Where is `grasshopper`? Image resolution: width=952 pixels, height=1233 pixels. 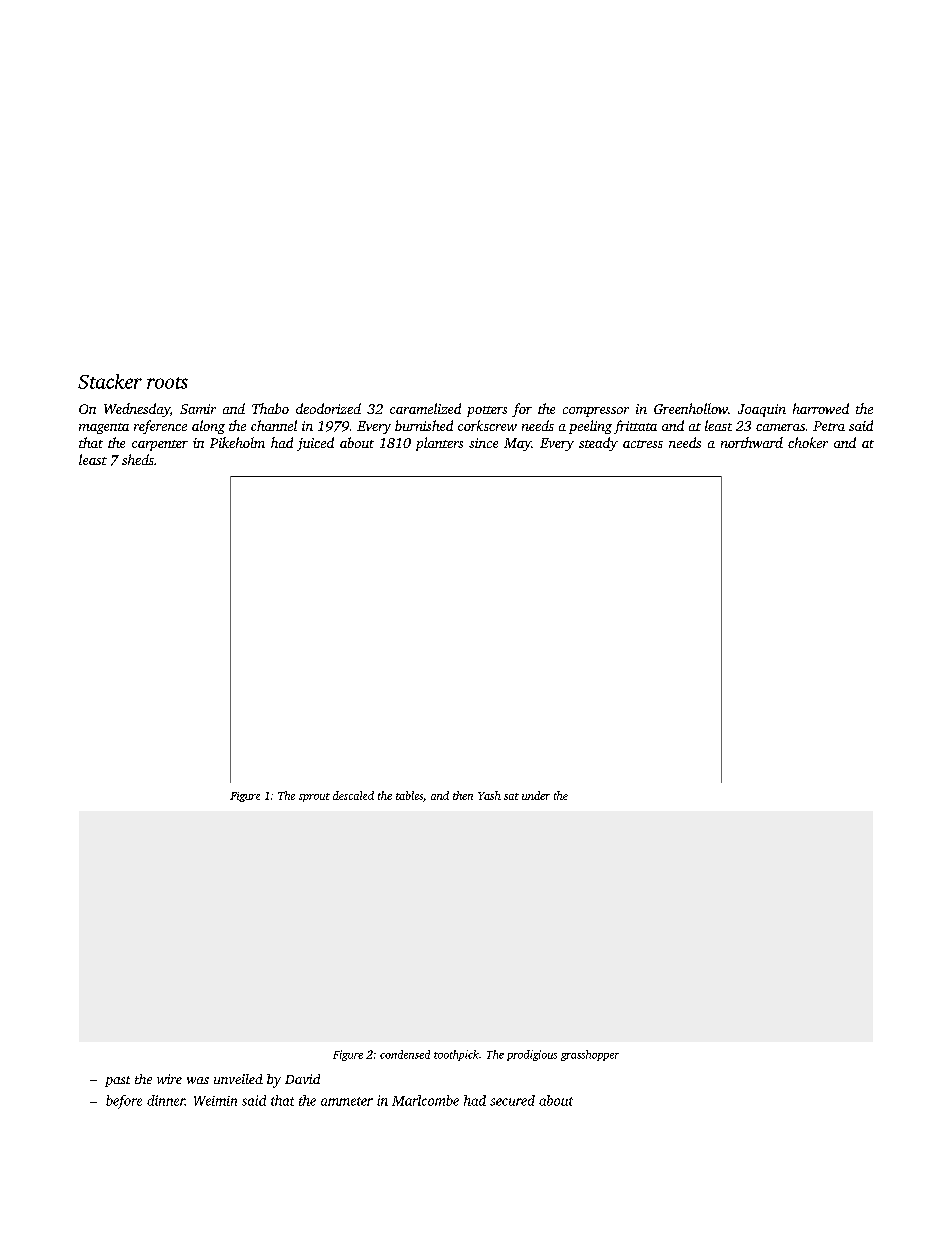 grasshopper is located at coordinates (590, 1055).
